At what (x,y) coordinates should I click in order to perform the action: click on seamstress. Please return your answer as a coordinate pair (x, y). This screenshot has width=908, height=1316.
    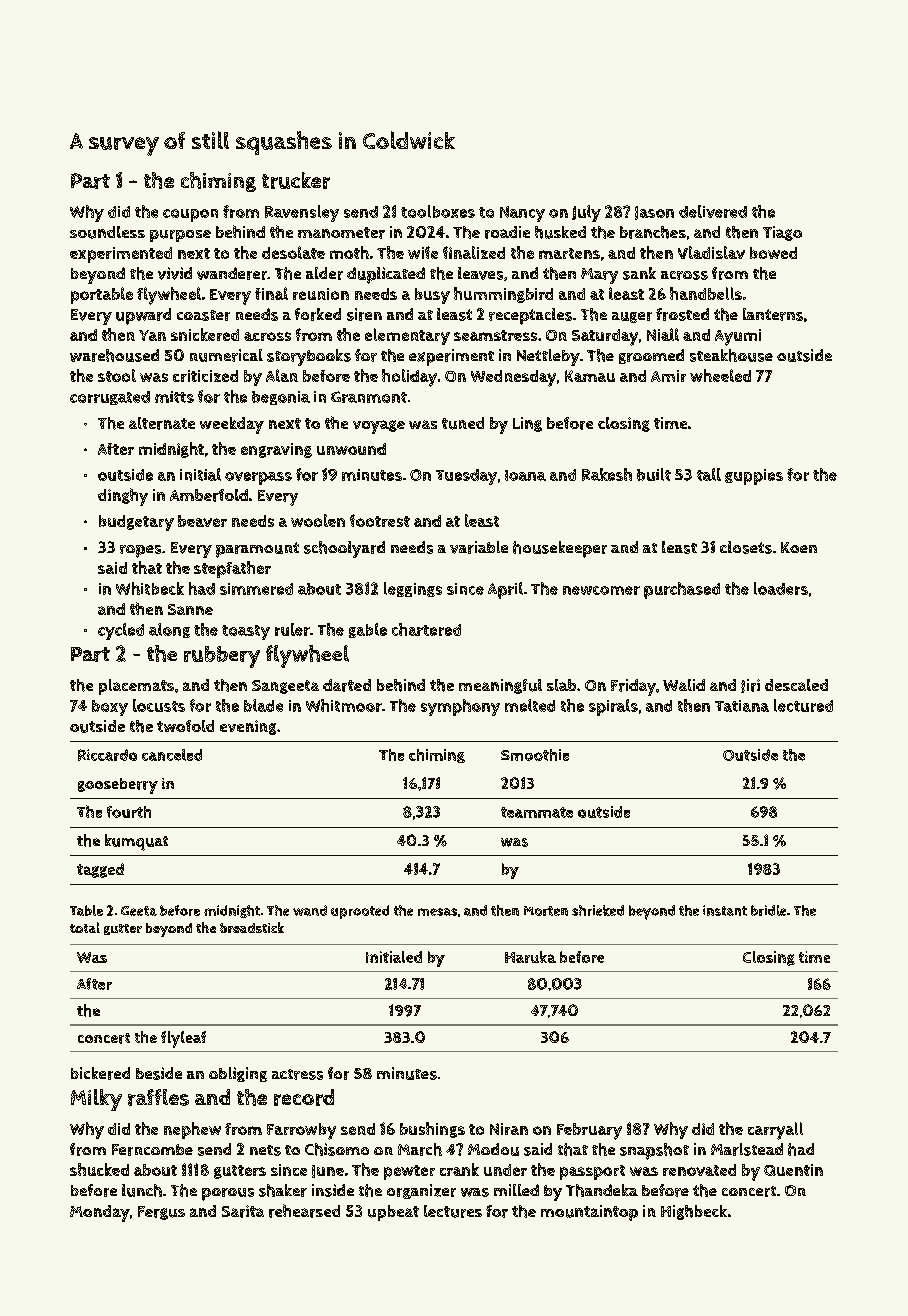
    Looking at the image, I should click on (495, 335).
